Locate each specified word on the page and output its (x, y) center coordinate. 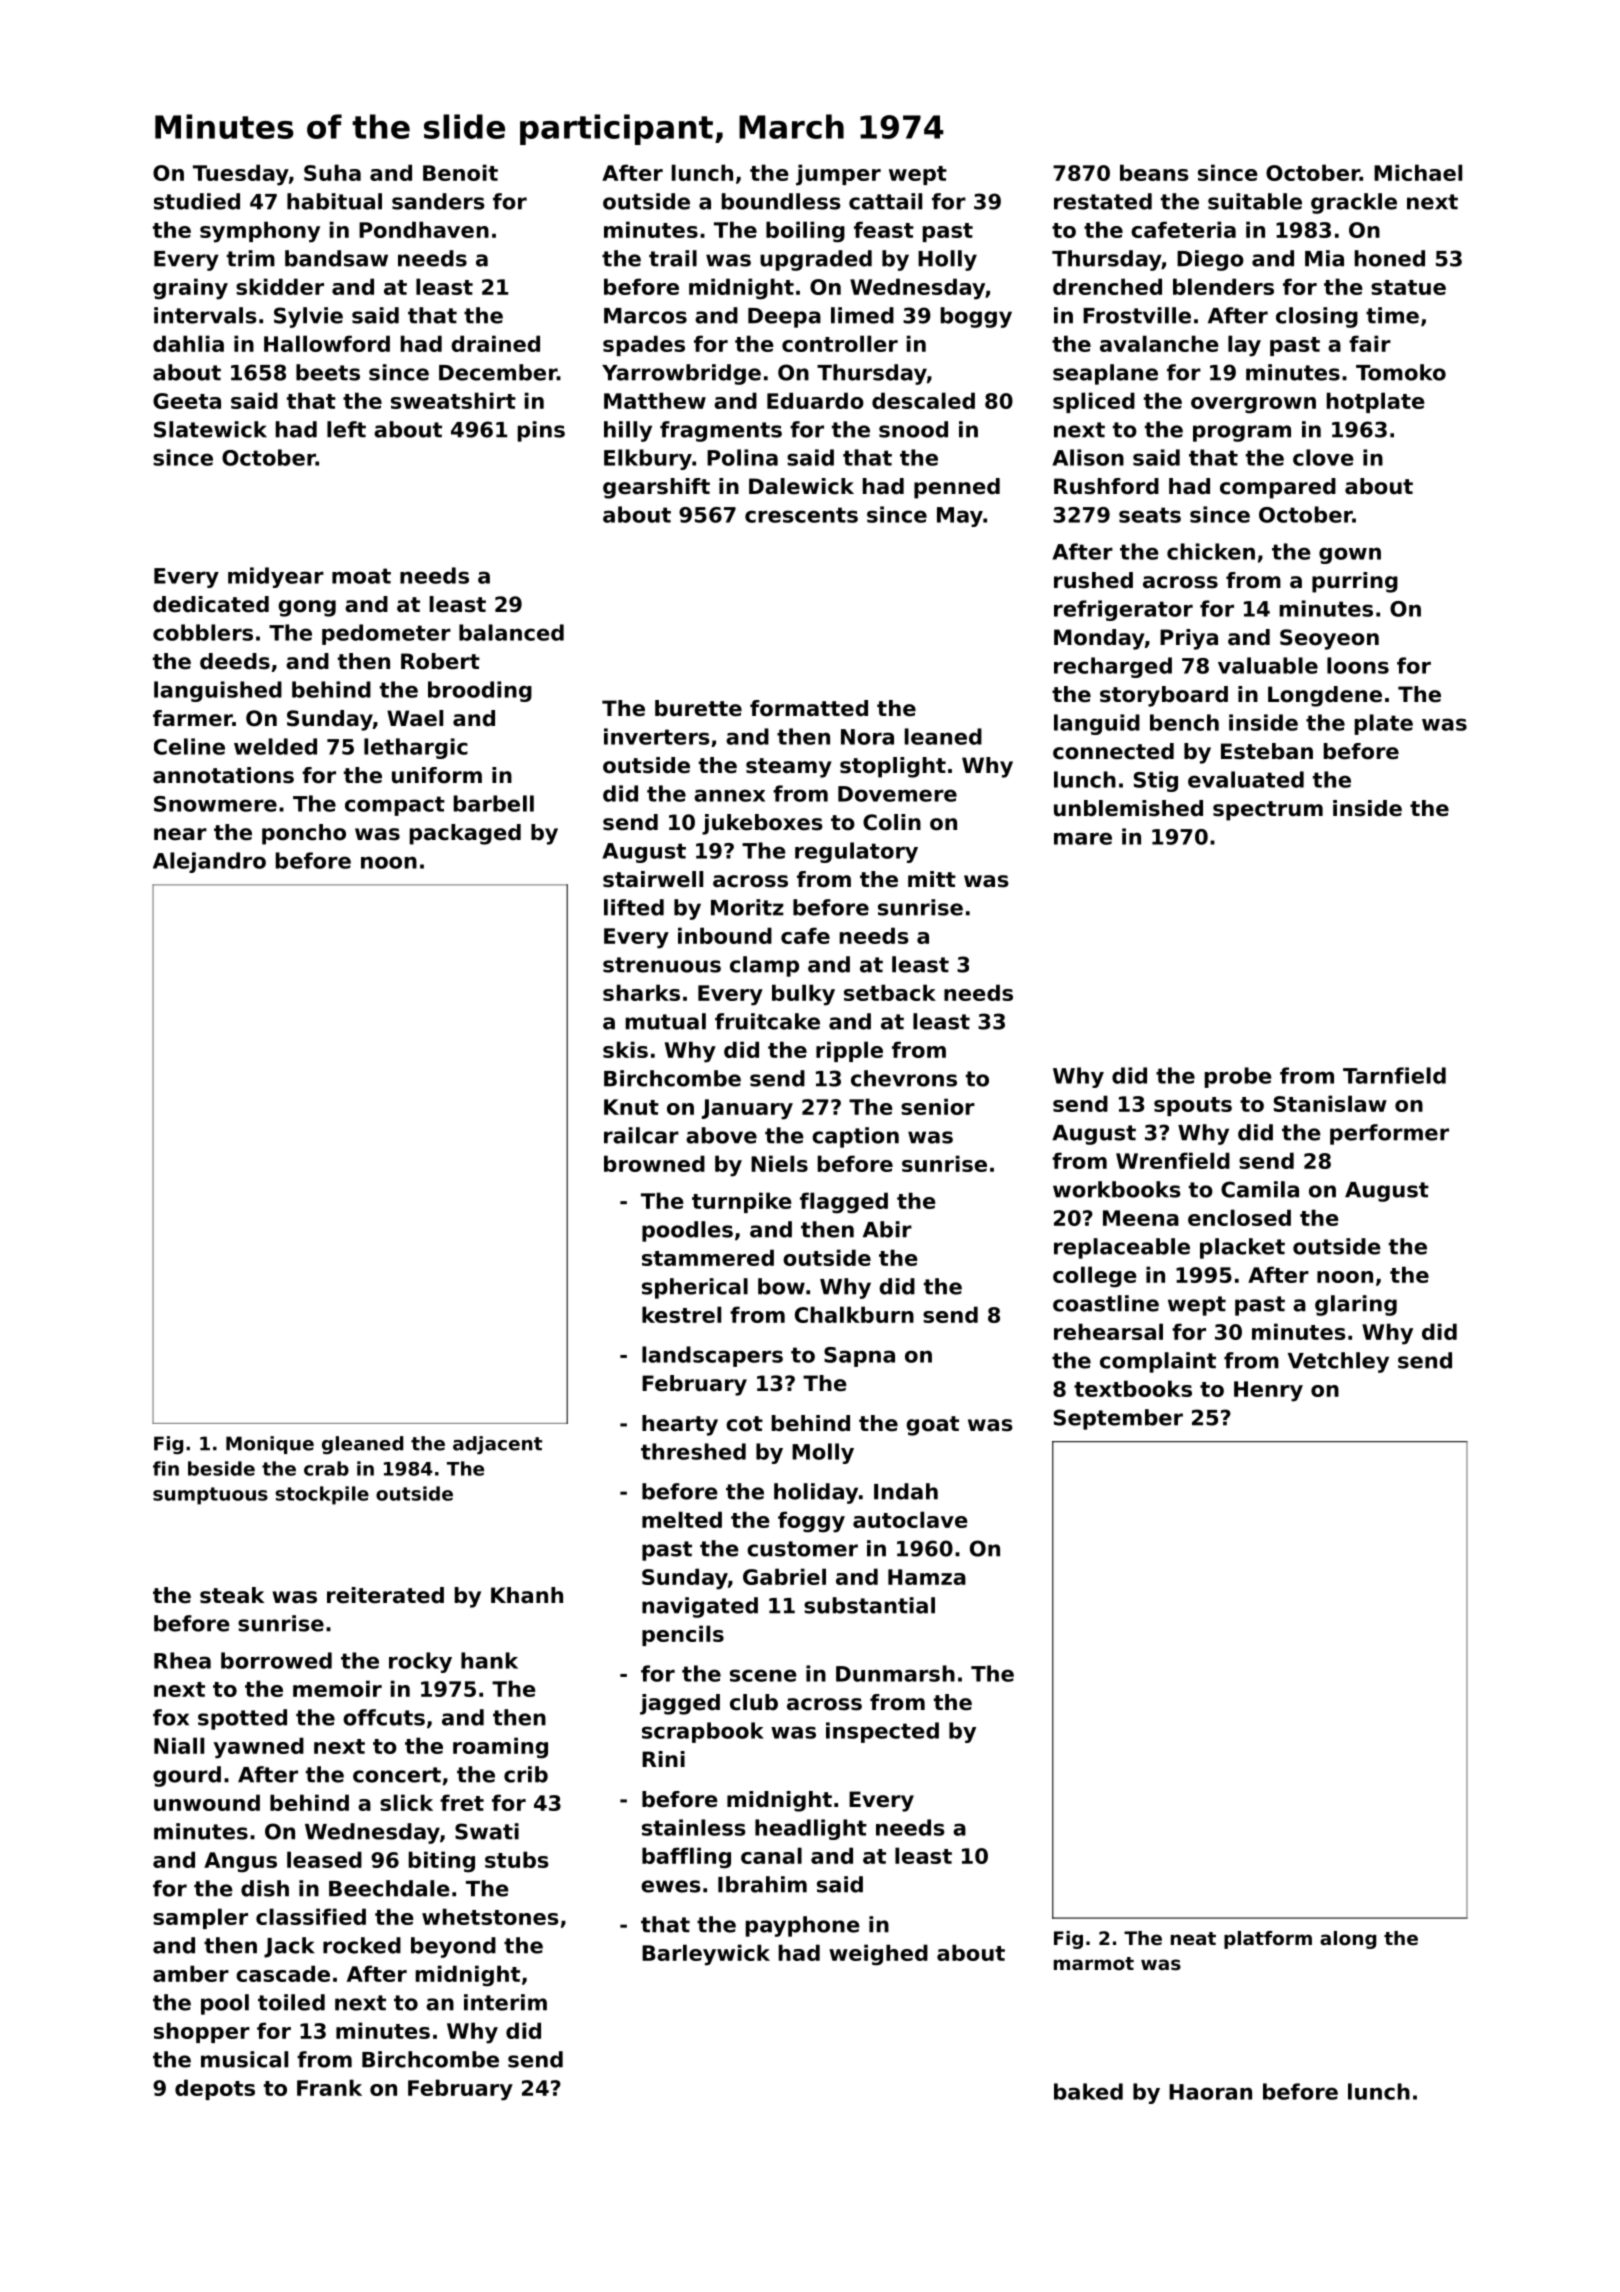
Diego (1210, 260)
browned (654, 1163)
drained (495, 343)
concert (397, 1775)
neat (1193, 1938)
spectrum (1268, 811)
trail (673, 258)
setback (890, 992)
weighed (878, 1955)
